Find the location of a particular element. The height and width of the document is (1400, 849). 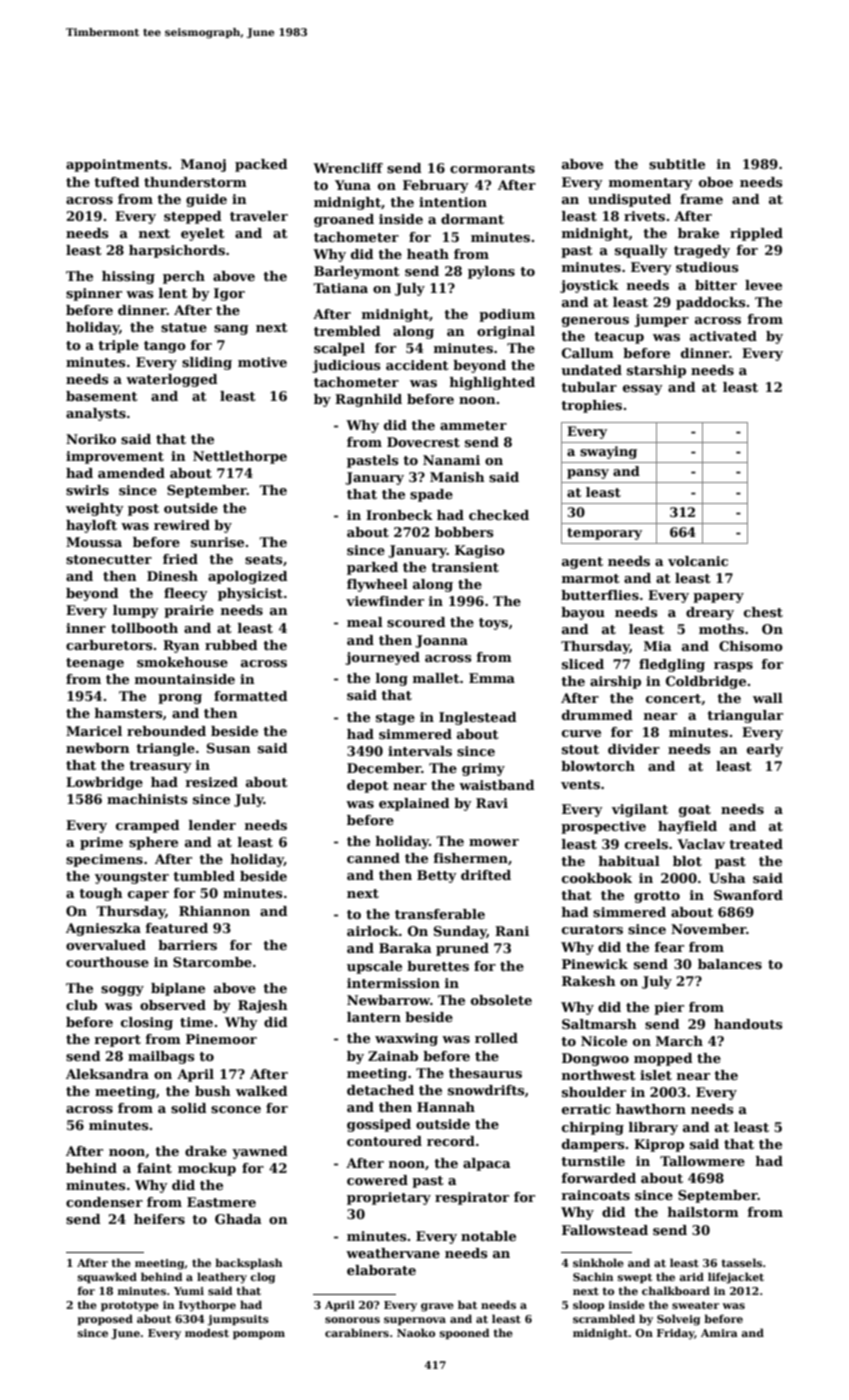

Ivythorpe is located at coordinates (207, 1306).
